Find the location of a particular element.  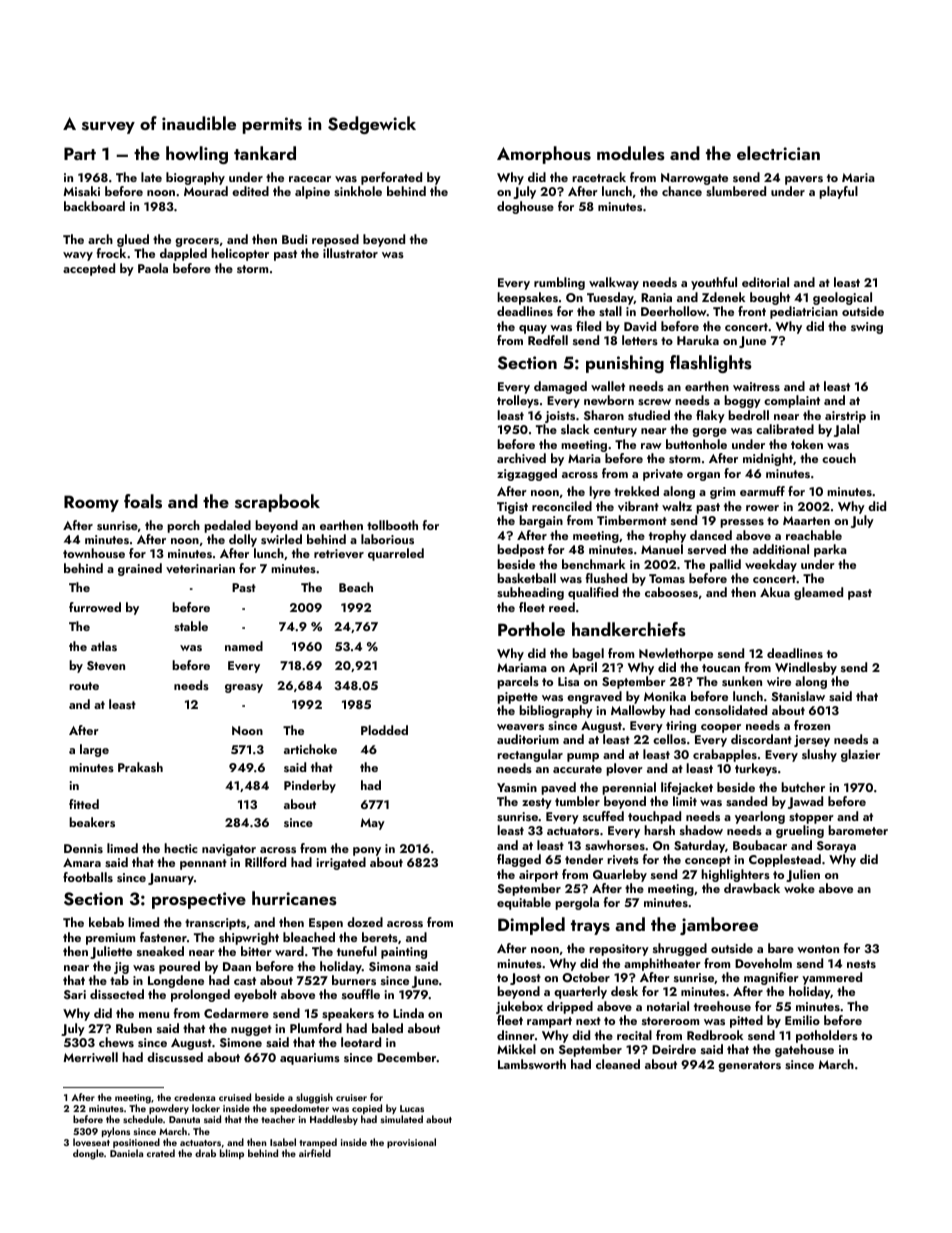

Plodded is located at coordinates (384, 730).
